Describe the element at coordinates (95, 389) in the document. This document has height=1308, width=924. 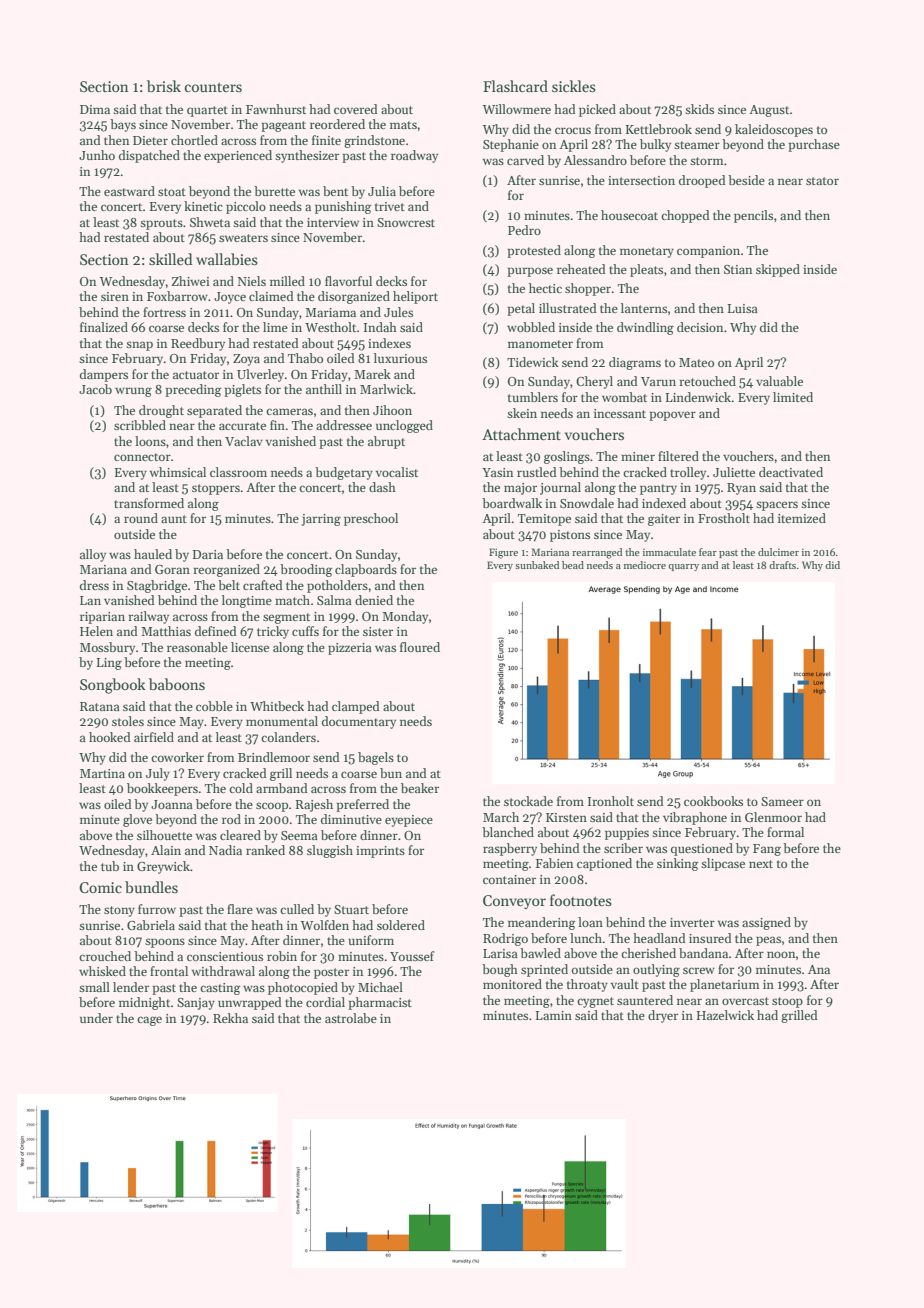
I see `Jacob` at that location.
